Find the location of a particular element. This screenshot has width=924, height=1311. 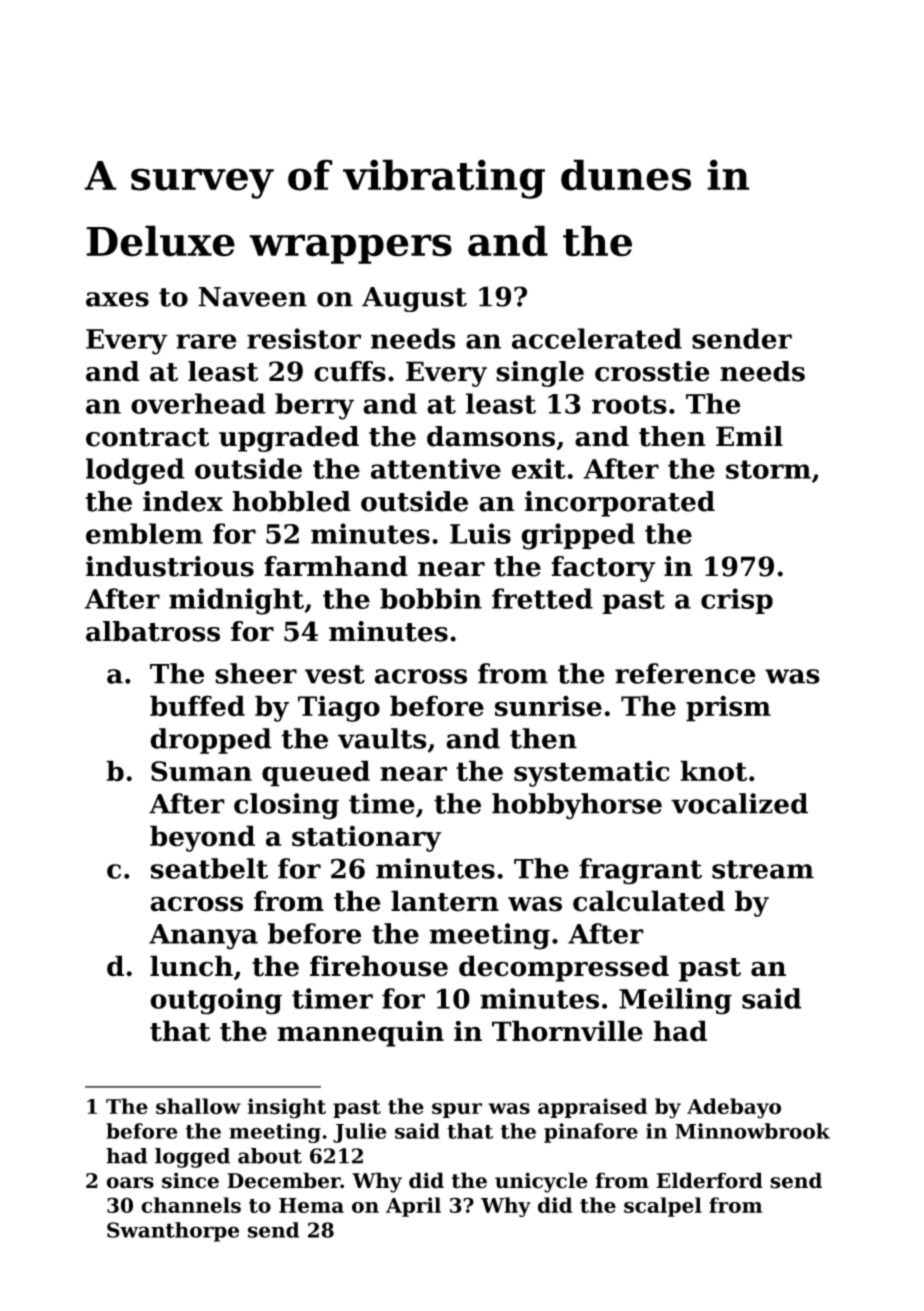

single is located at coordinates (540, 374).
